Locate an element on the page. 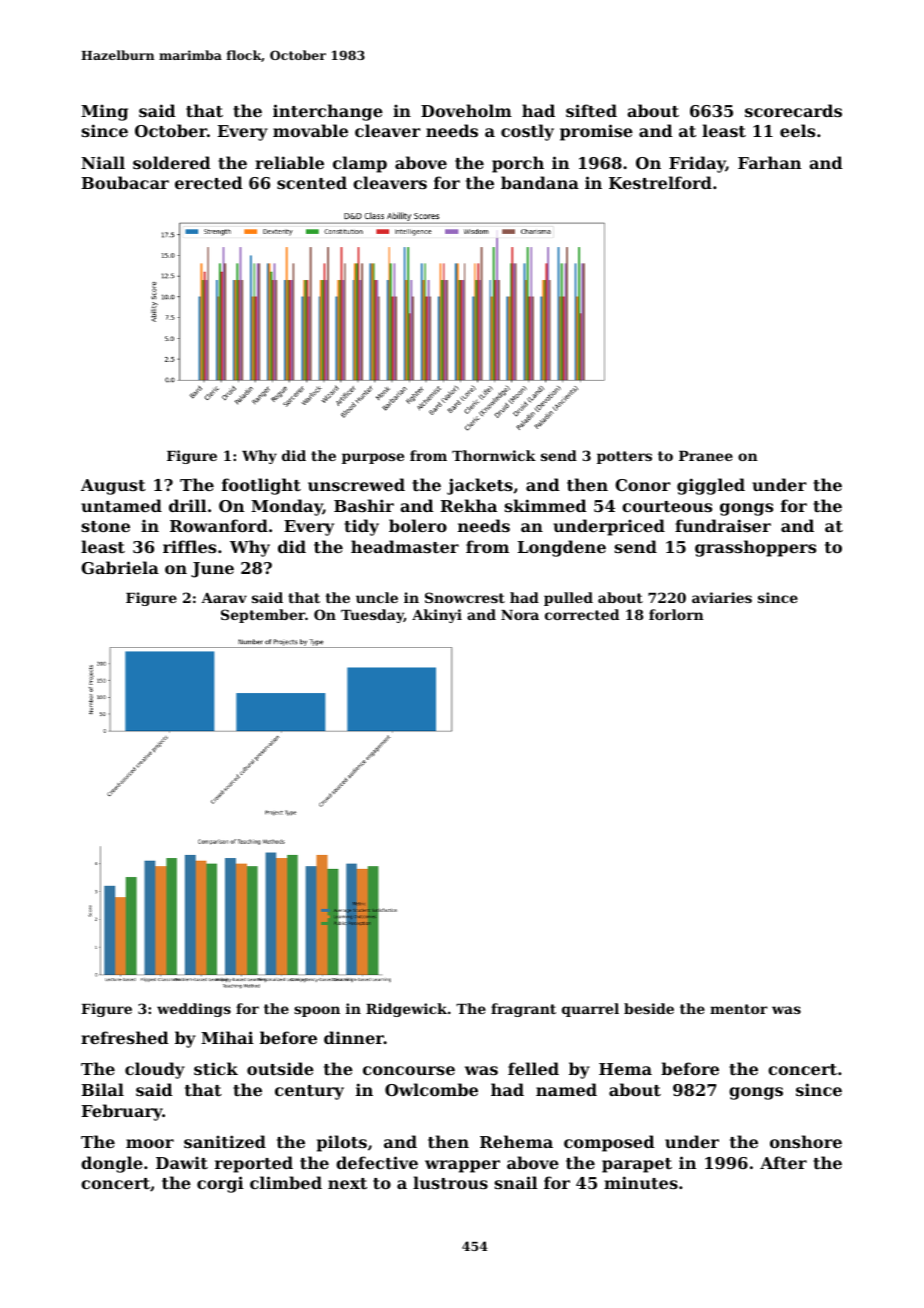 This page has width=924, height=1308. clamp is located at coordinates (360, 164).
